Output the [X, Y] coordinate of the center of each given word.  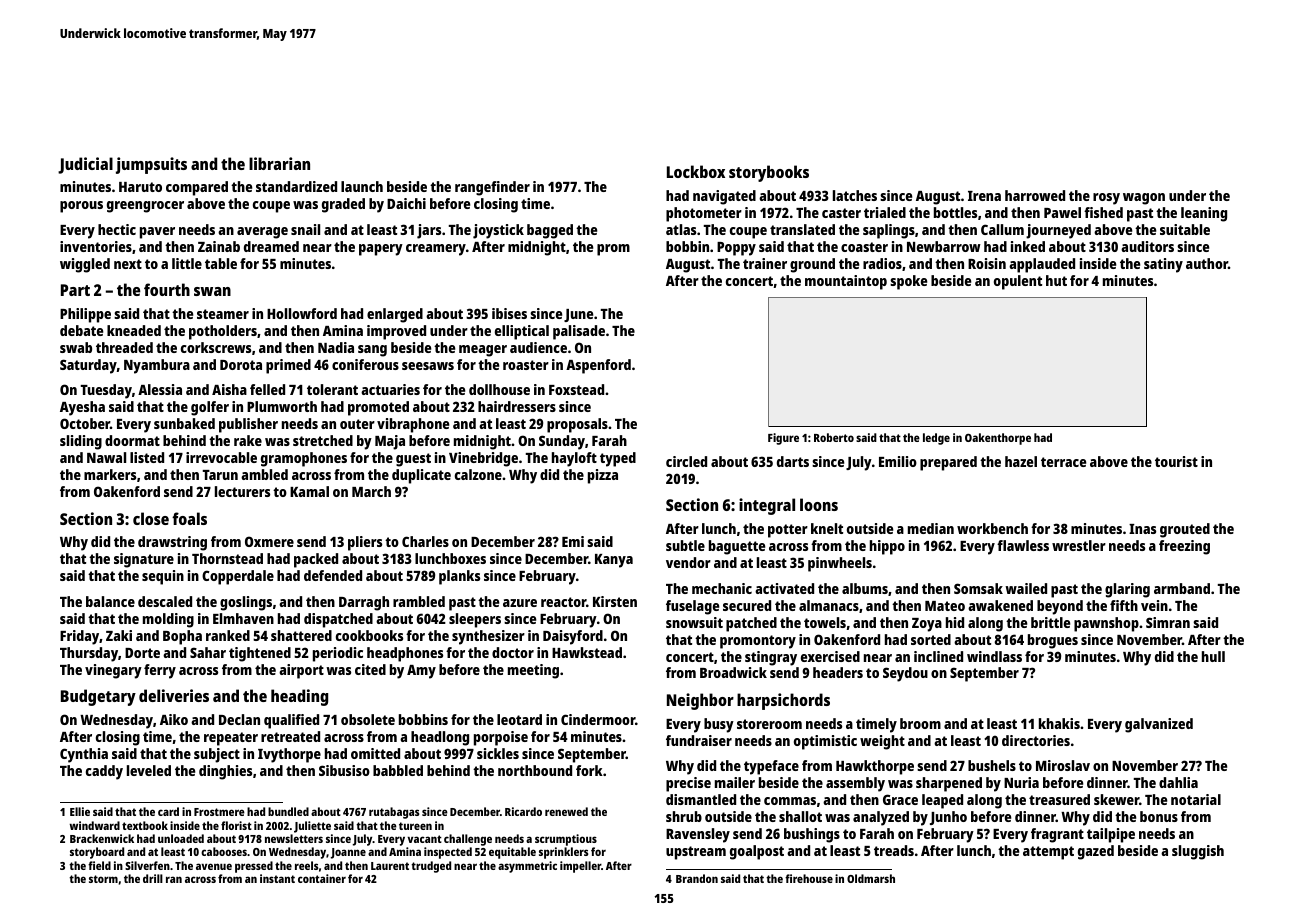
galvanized [1159, 725]
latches [855, 195]
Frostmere [219, 812]
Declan [239, 719]
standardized [296, 186]
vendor [688, 562]
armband [1182, 588]
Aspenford [598, 366]
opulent [1018, 282]
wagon [1144, 199]
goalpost [757, 852]
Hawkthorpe [875, 767]
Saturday [88, 366]
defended [333, 575]
